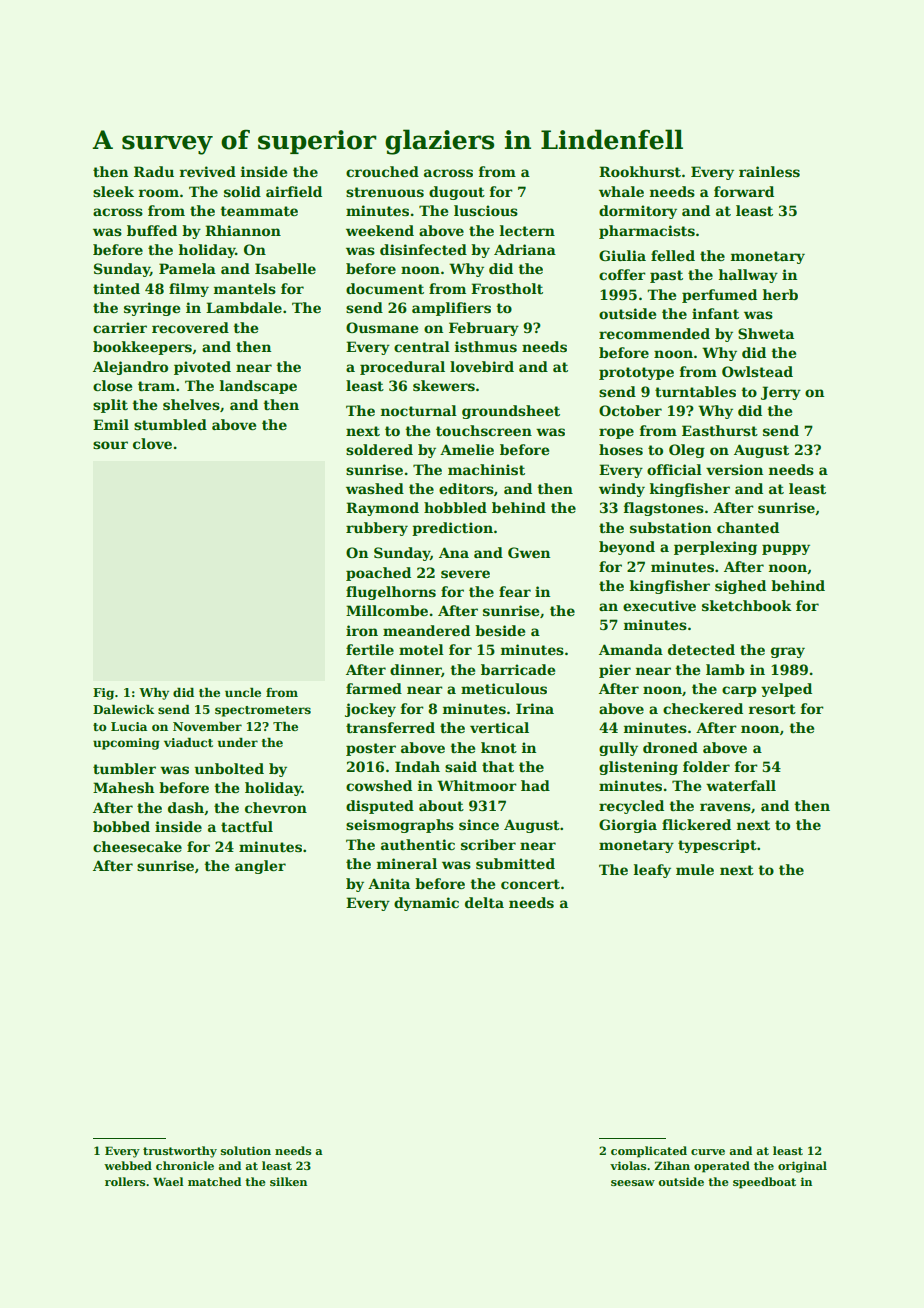  Describe the element at coordinates (780, 294) in the screenshot. I see `herb` at that location.
